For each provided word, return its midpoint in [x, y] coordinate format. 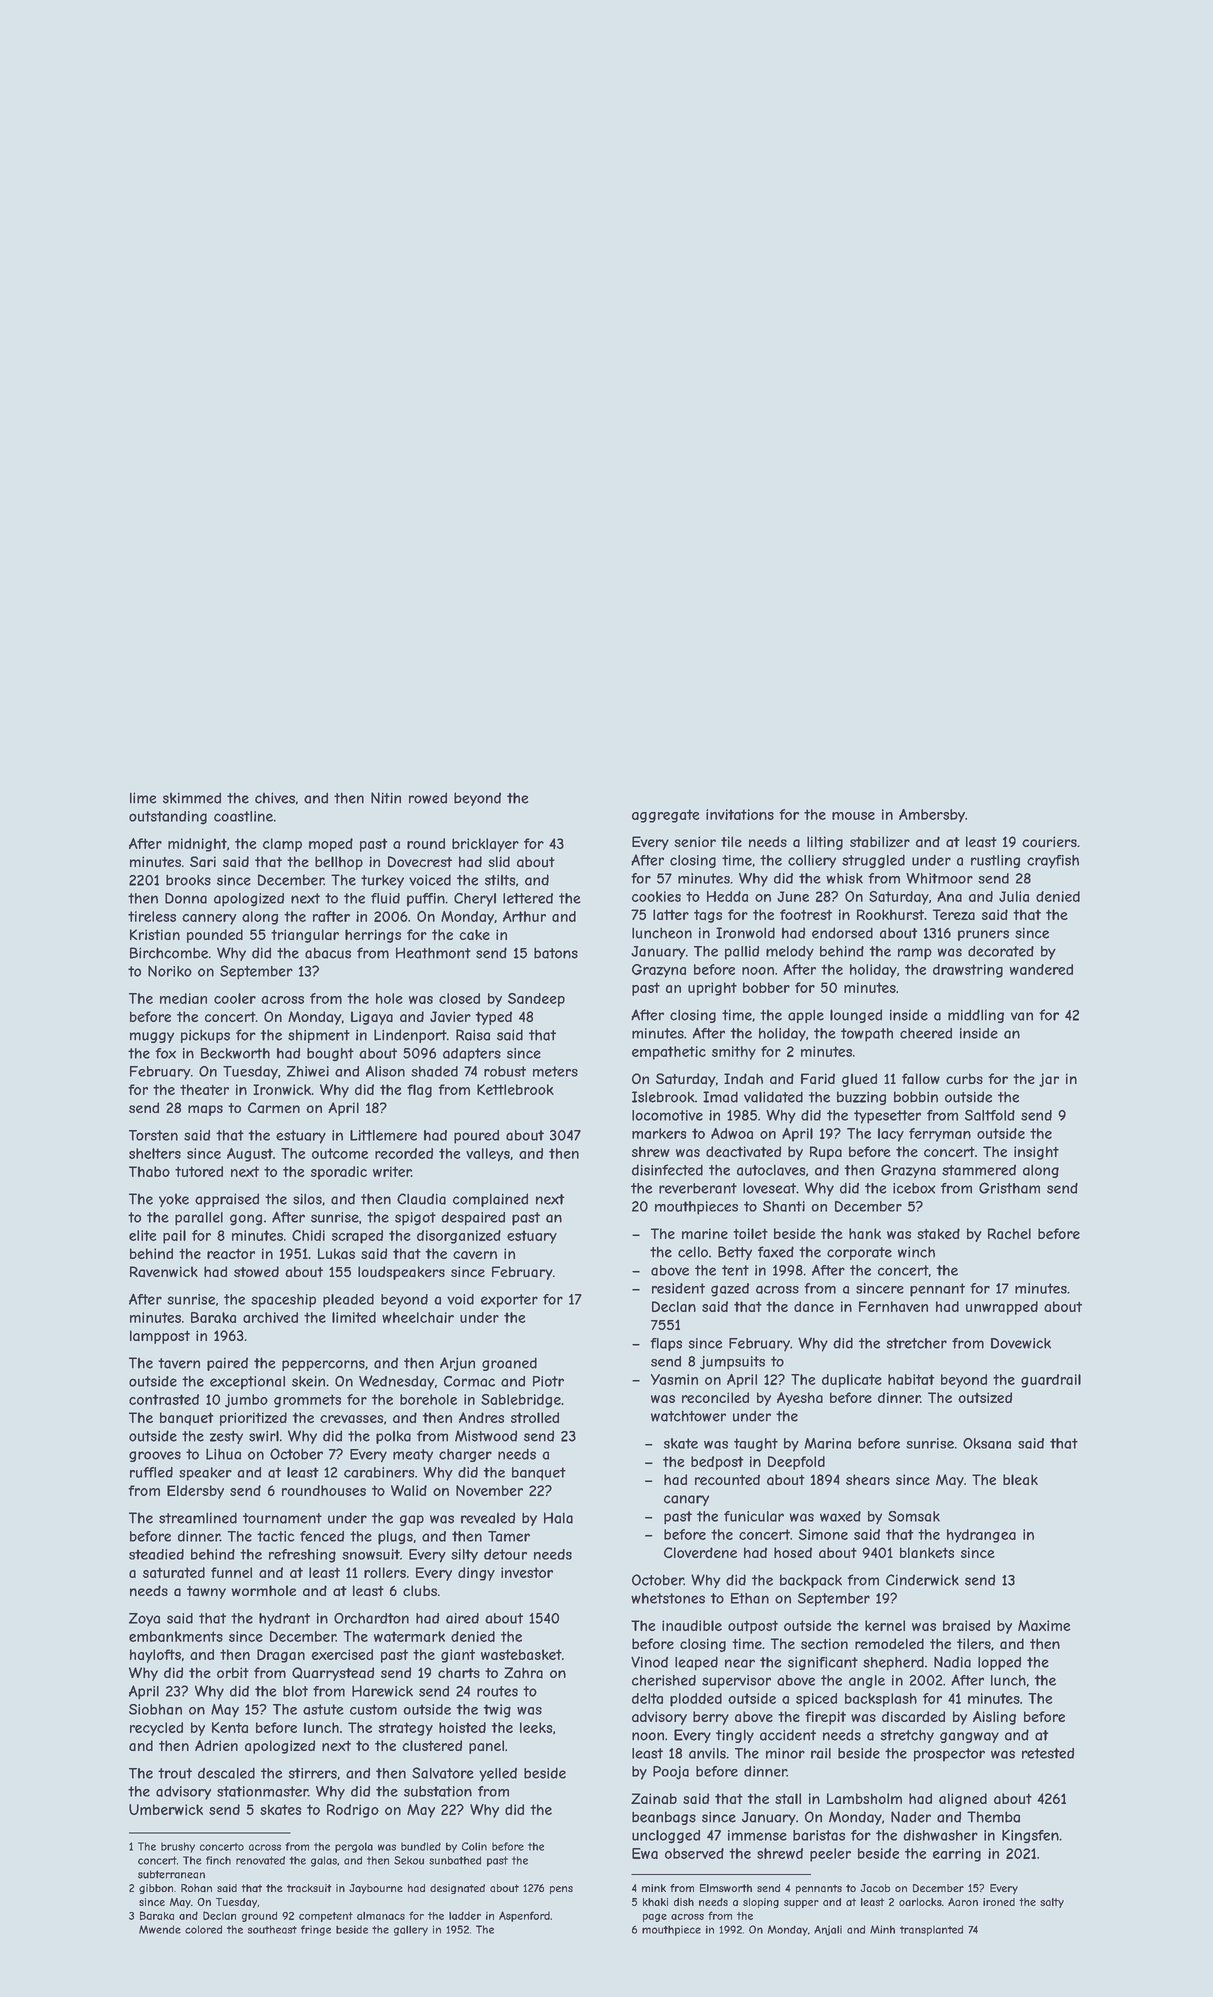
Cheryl [475, 900]
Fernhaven [893, 1306]
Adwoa [732, 1133]
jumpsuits [732, 1363]
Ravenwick [164, 1272]
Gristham [1009, 1188]
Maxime [1044, 1625]
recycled [156, 1729]
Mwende [160, 1929]
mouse [853, 816]
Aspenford [524, 1916]
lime [143, 798]
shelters [155, 1153]
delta [647, 1698]
